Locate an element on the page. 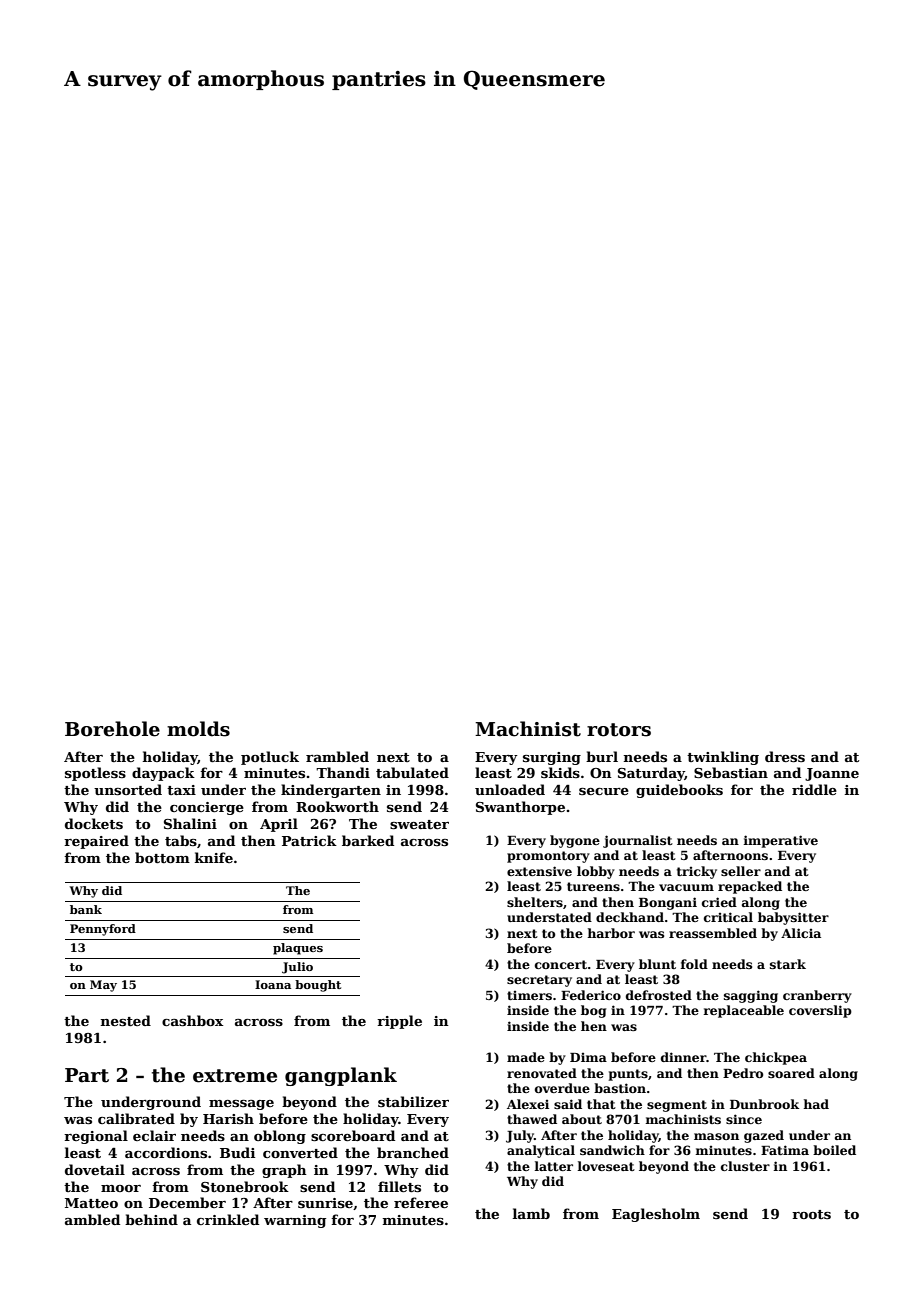  Pennyford is located at coordinates (103, 930).
